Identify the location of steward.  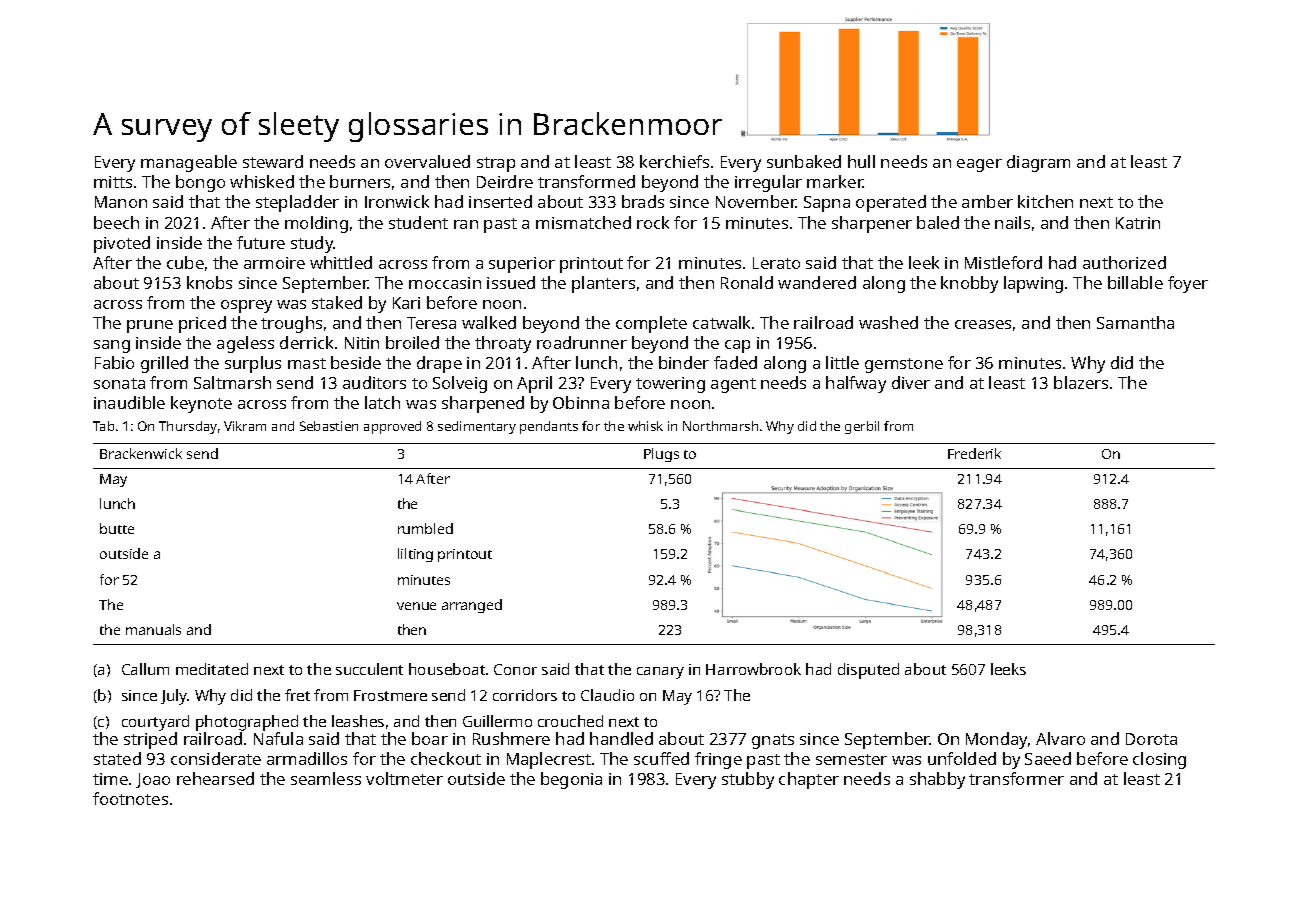
(273, 161).
